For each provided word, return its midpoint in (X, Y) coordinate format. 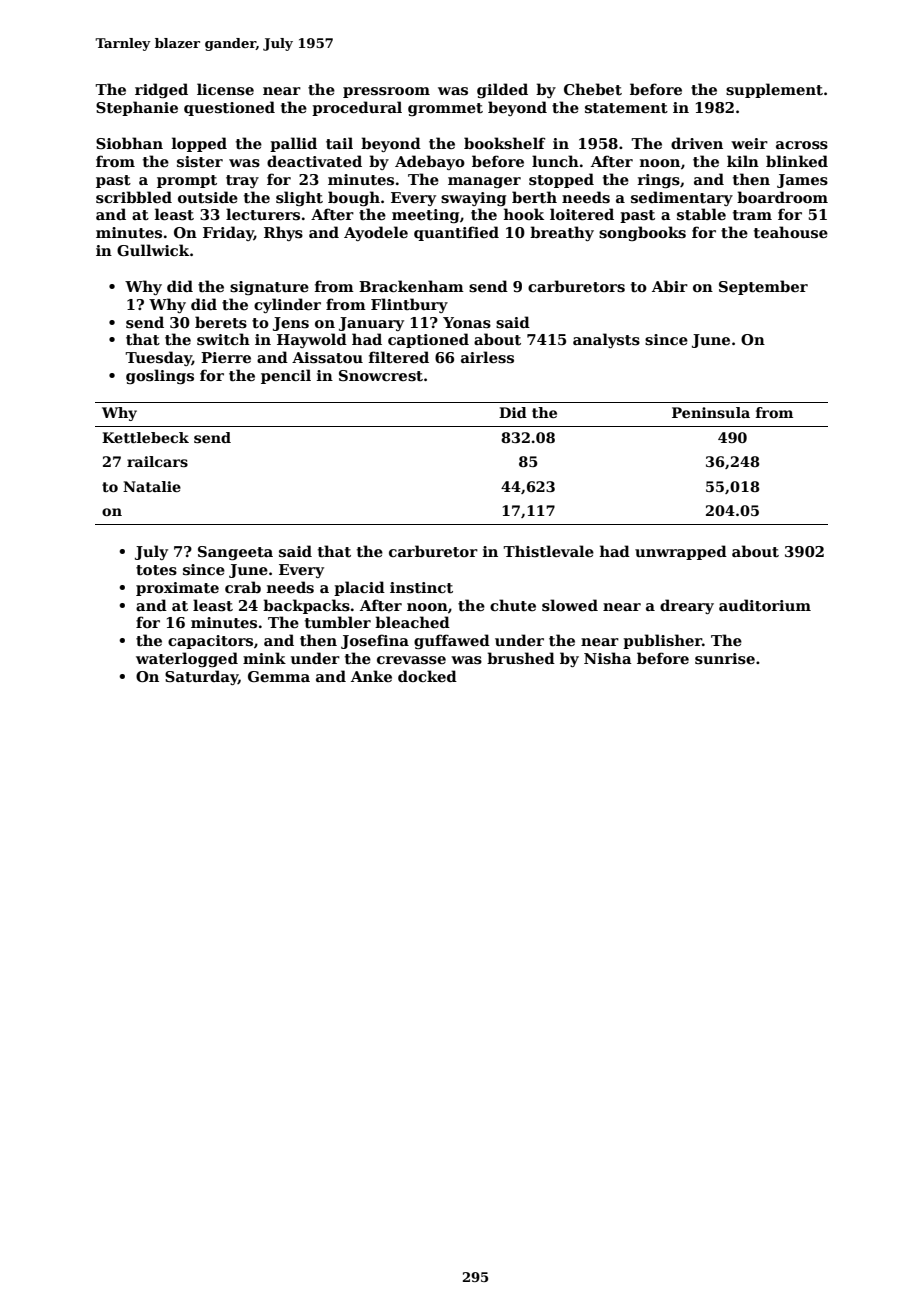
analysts (606, 340)
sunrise (725, 659)
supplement (774, 90)
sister (200, 161)
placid (359, 588)
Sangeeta (235, 553)
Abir (670, 286)
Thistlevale (548, 551)
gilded (502, 90)
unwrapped (681, 552)
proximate (177, 589)
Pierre (226, 357)
